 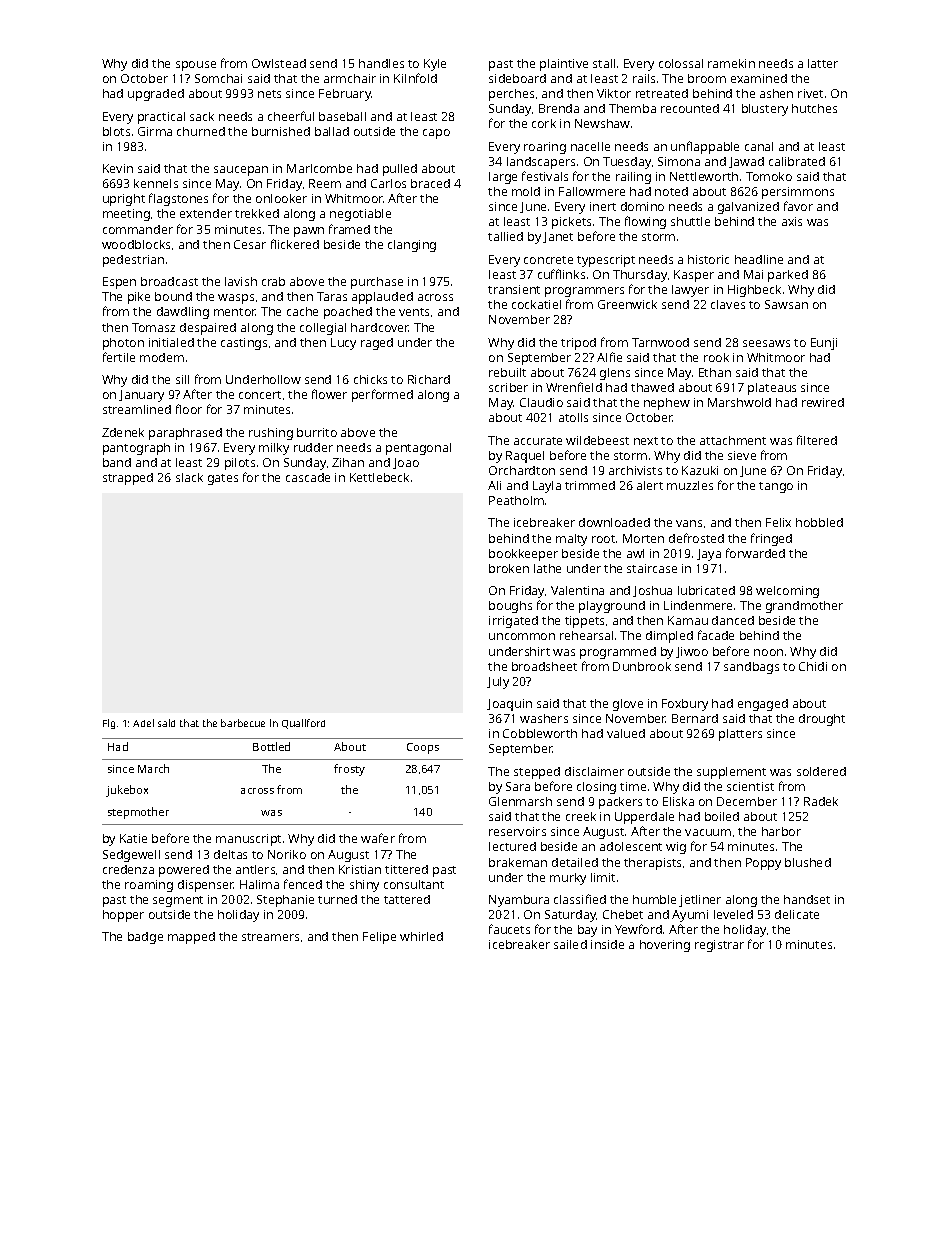 What do you see at coordinates (547, 568) in the screenshot?
I see `lathe` at bounding box center [547, 568].
